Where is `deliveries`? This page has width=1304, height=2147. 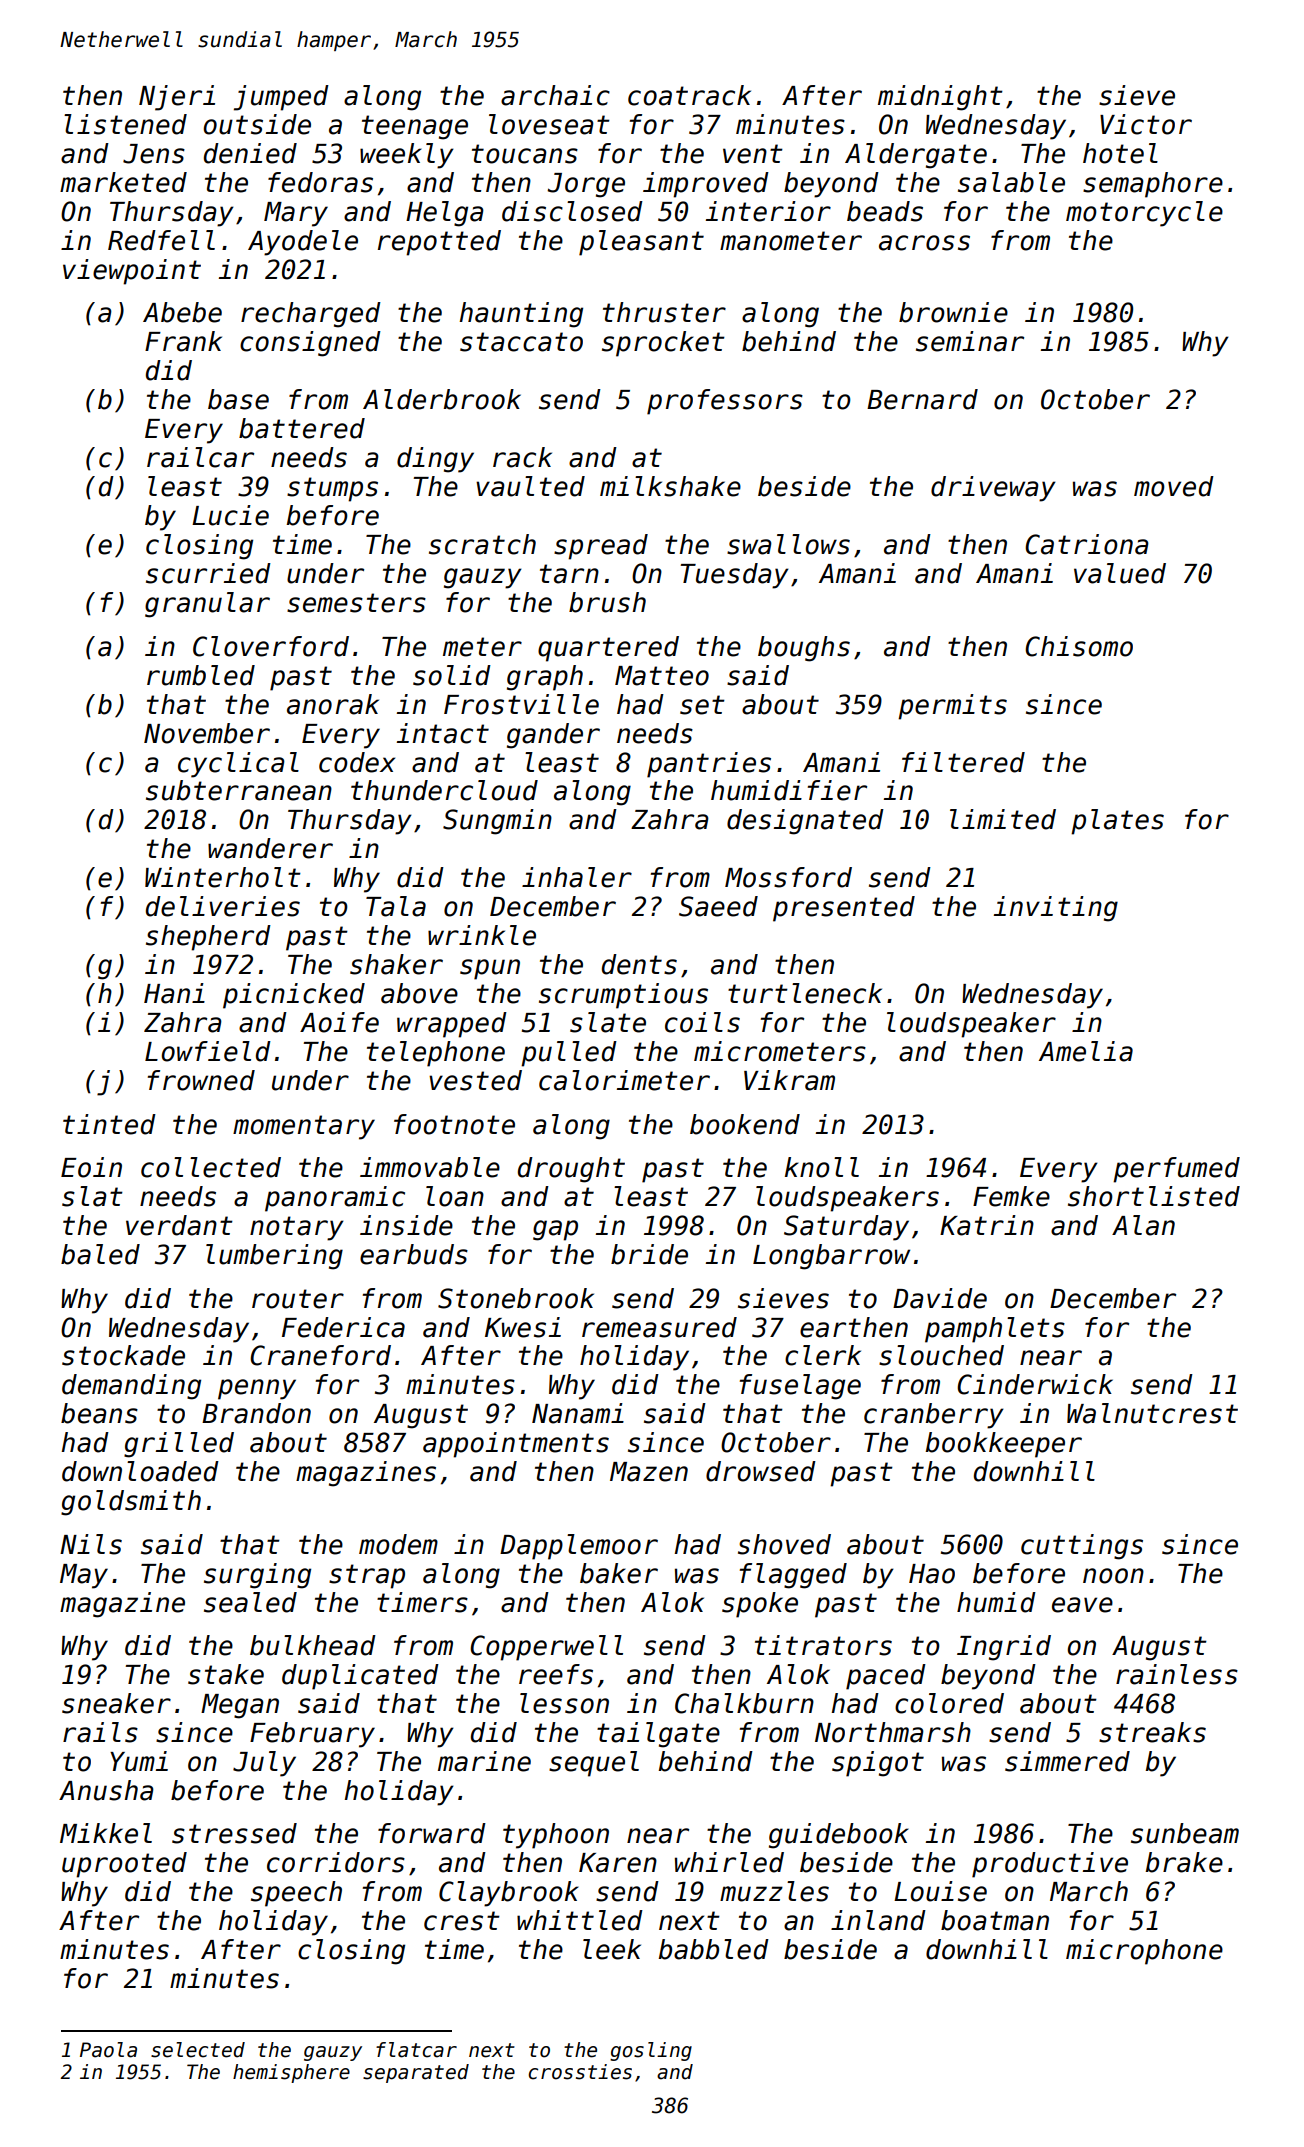
deliveries is located at coordinates (223, 906).
